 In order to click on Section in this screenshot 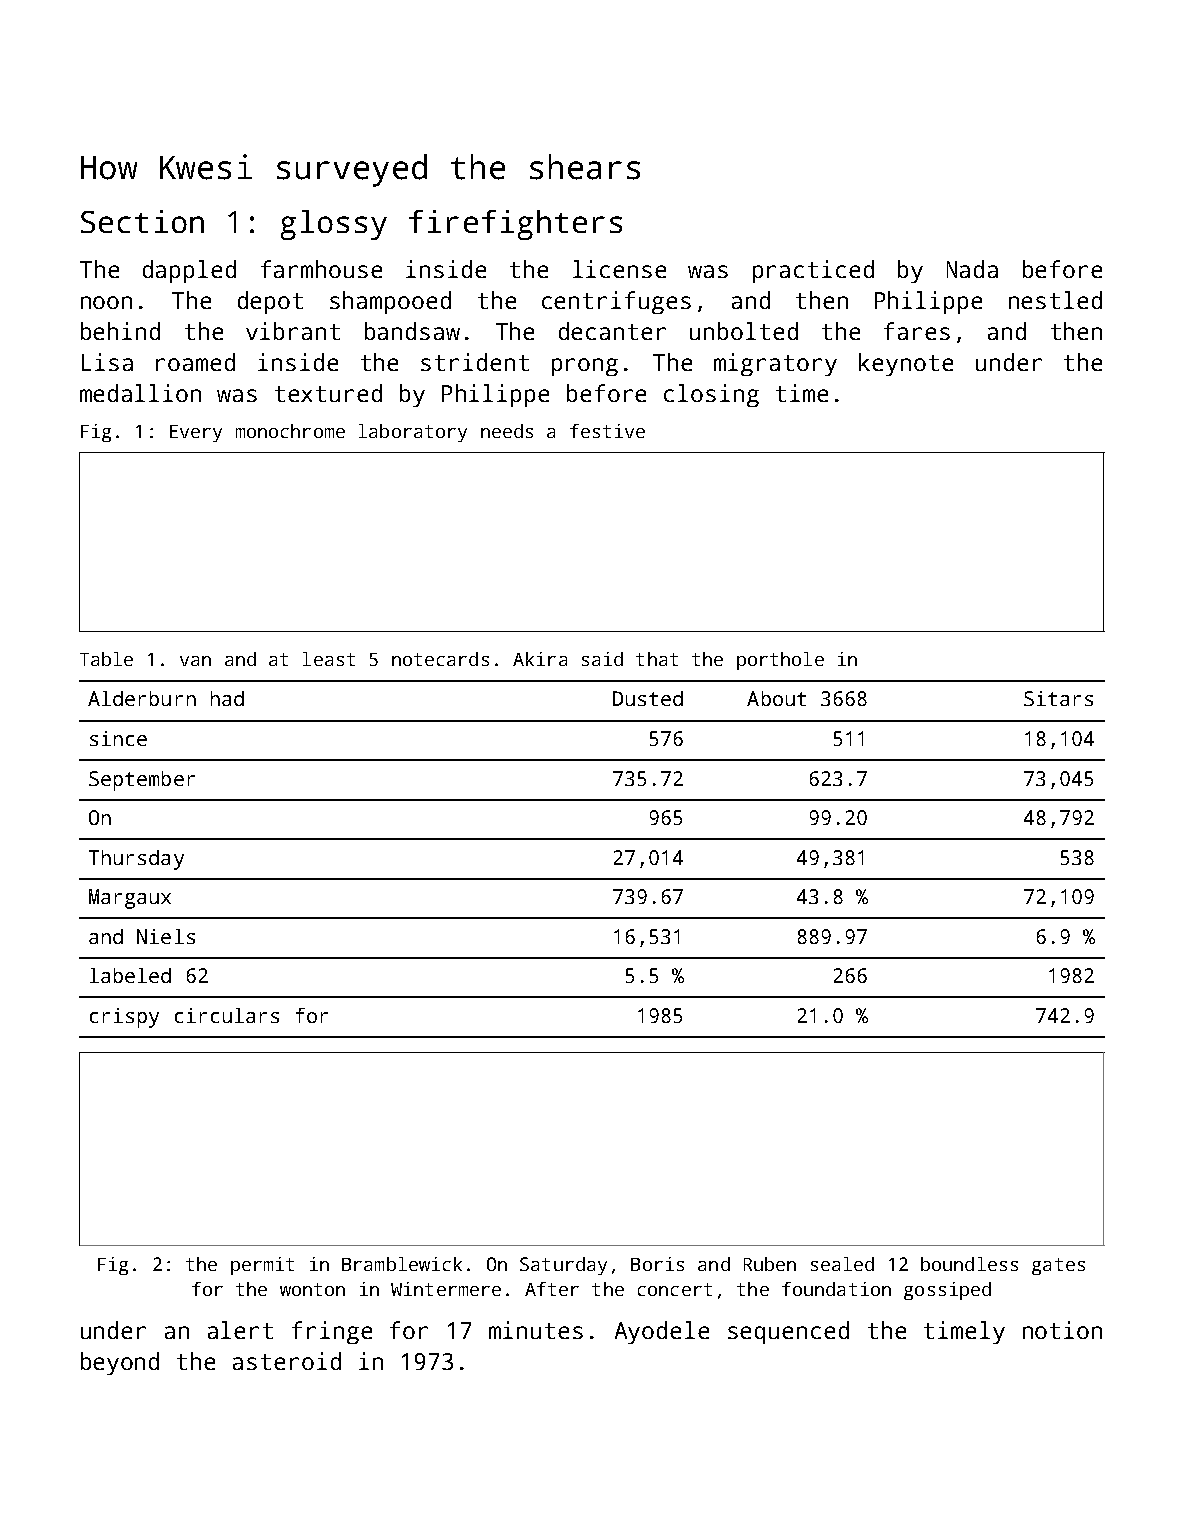, I will do `click(142, 221)`.
